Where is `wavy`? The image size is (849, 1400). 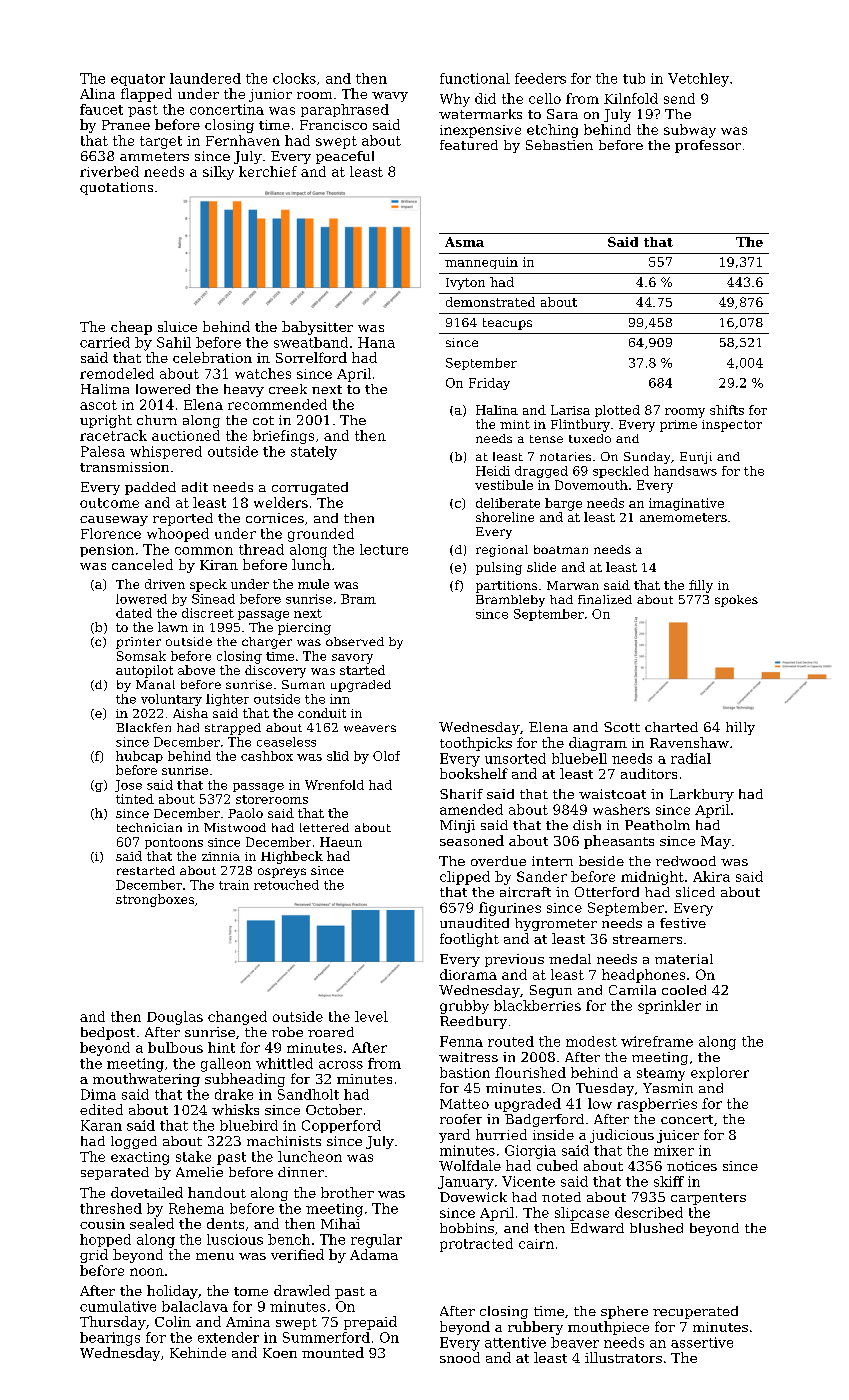
wavy is located at coordinates (390, 97).
